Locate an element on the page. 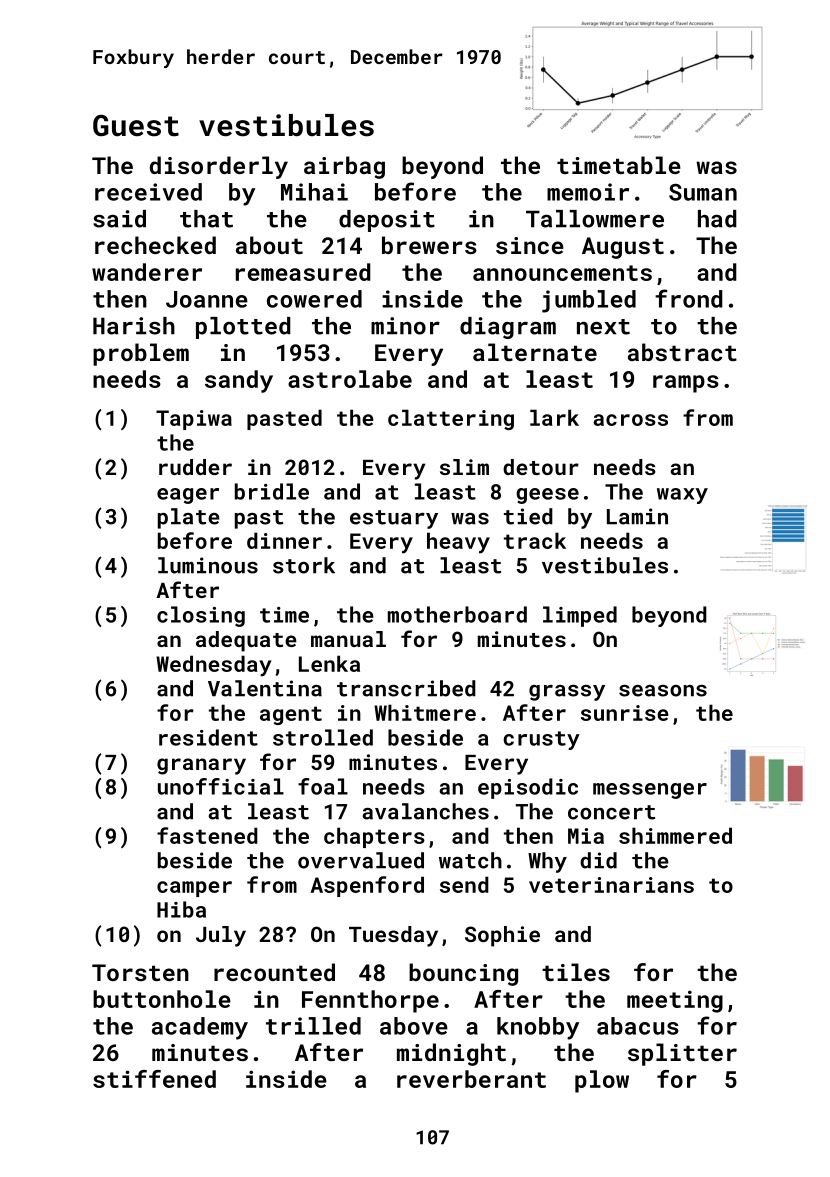 This document has width=830, height=1177. sunrise is located at coordinates (625, 713).
